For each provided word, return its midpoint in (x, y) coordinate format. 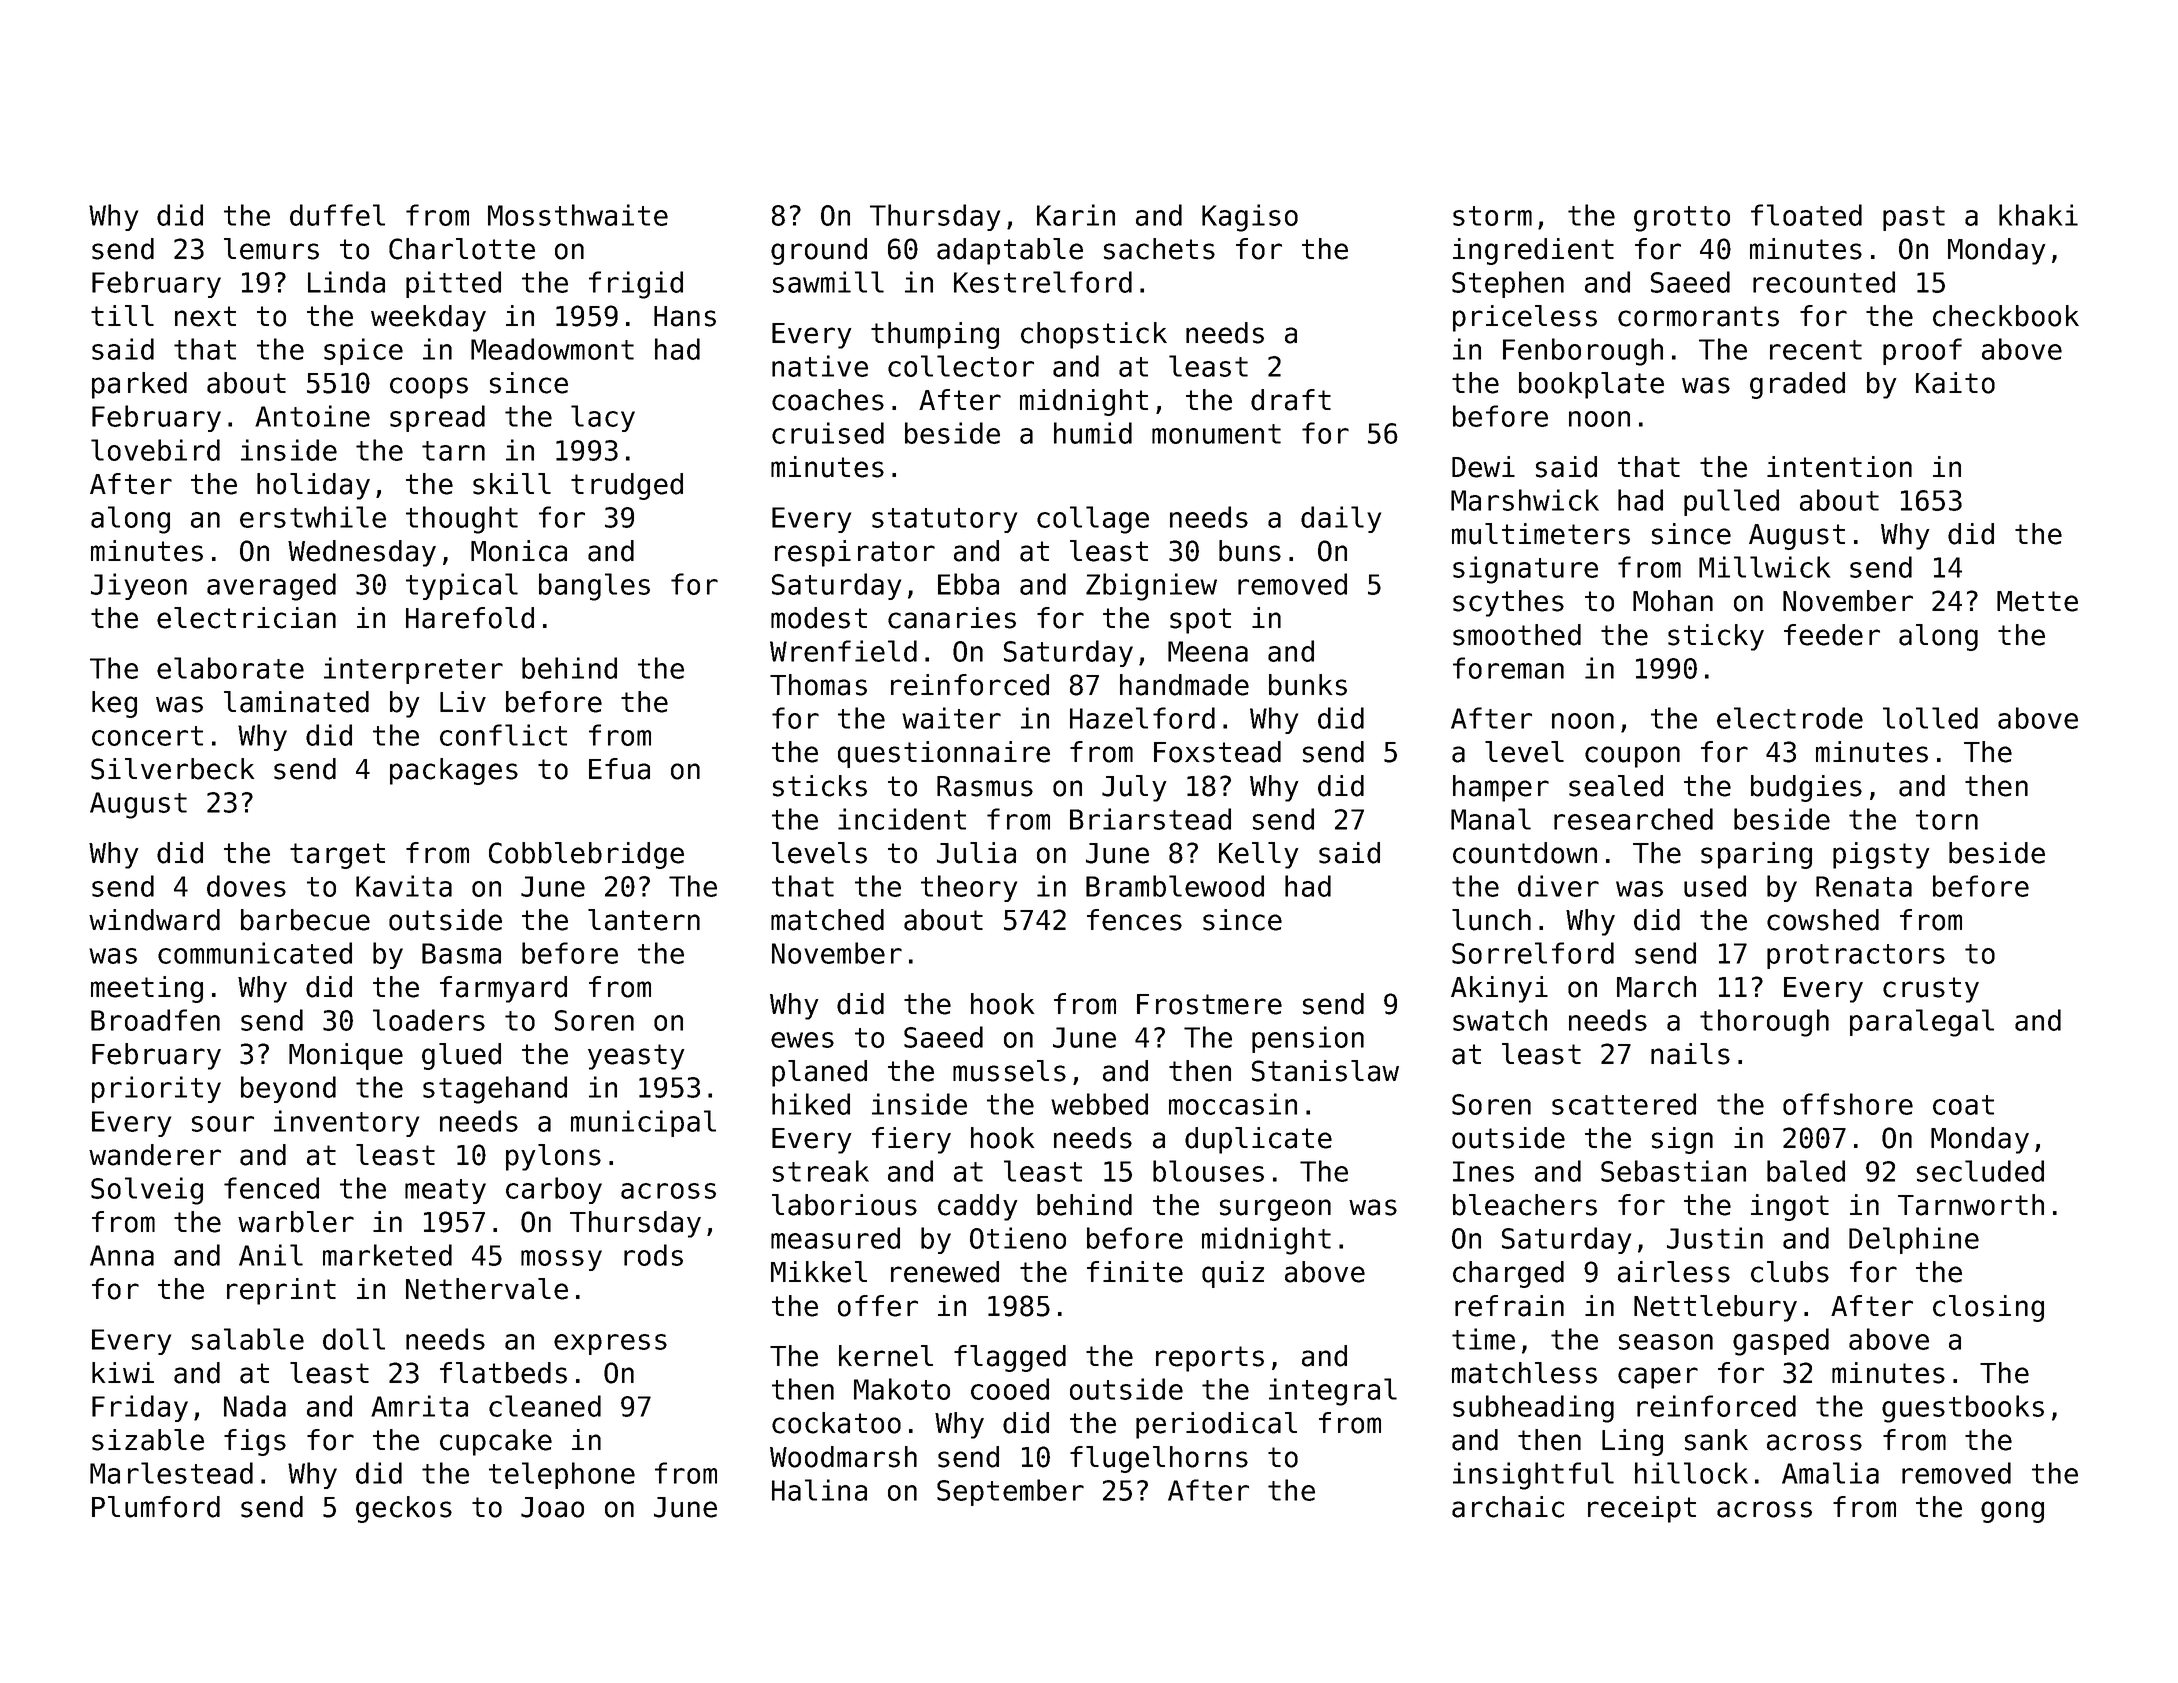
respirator (855, 553)
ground (819, 251)
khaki (2038, 215)
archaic (1508, 1507)
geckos (404, 1509)
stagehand (495, 1090)
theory (969, 888)
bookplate (1591, 385)
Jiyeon (139, 586)
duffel (337, 215)
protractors (1856, 956)
